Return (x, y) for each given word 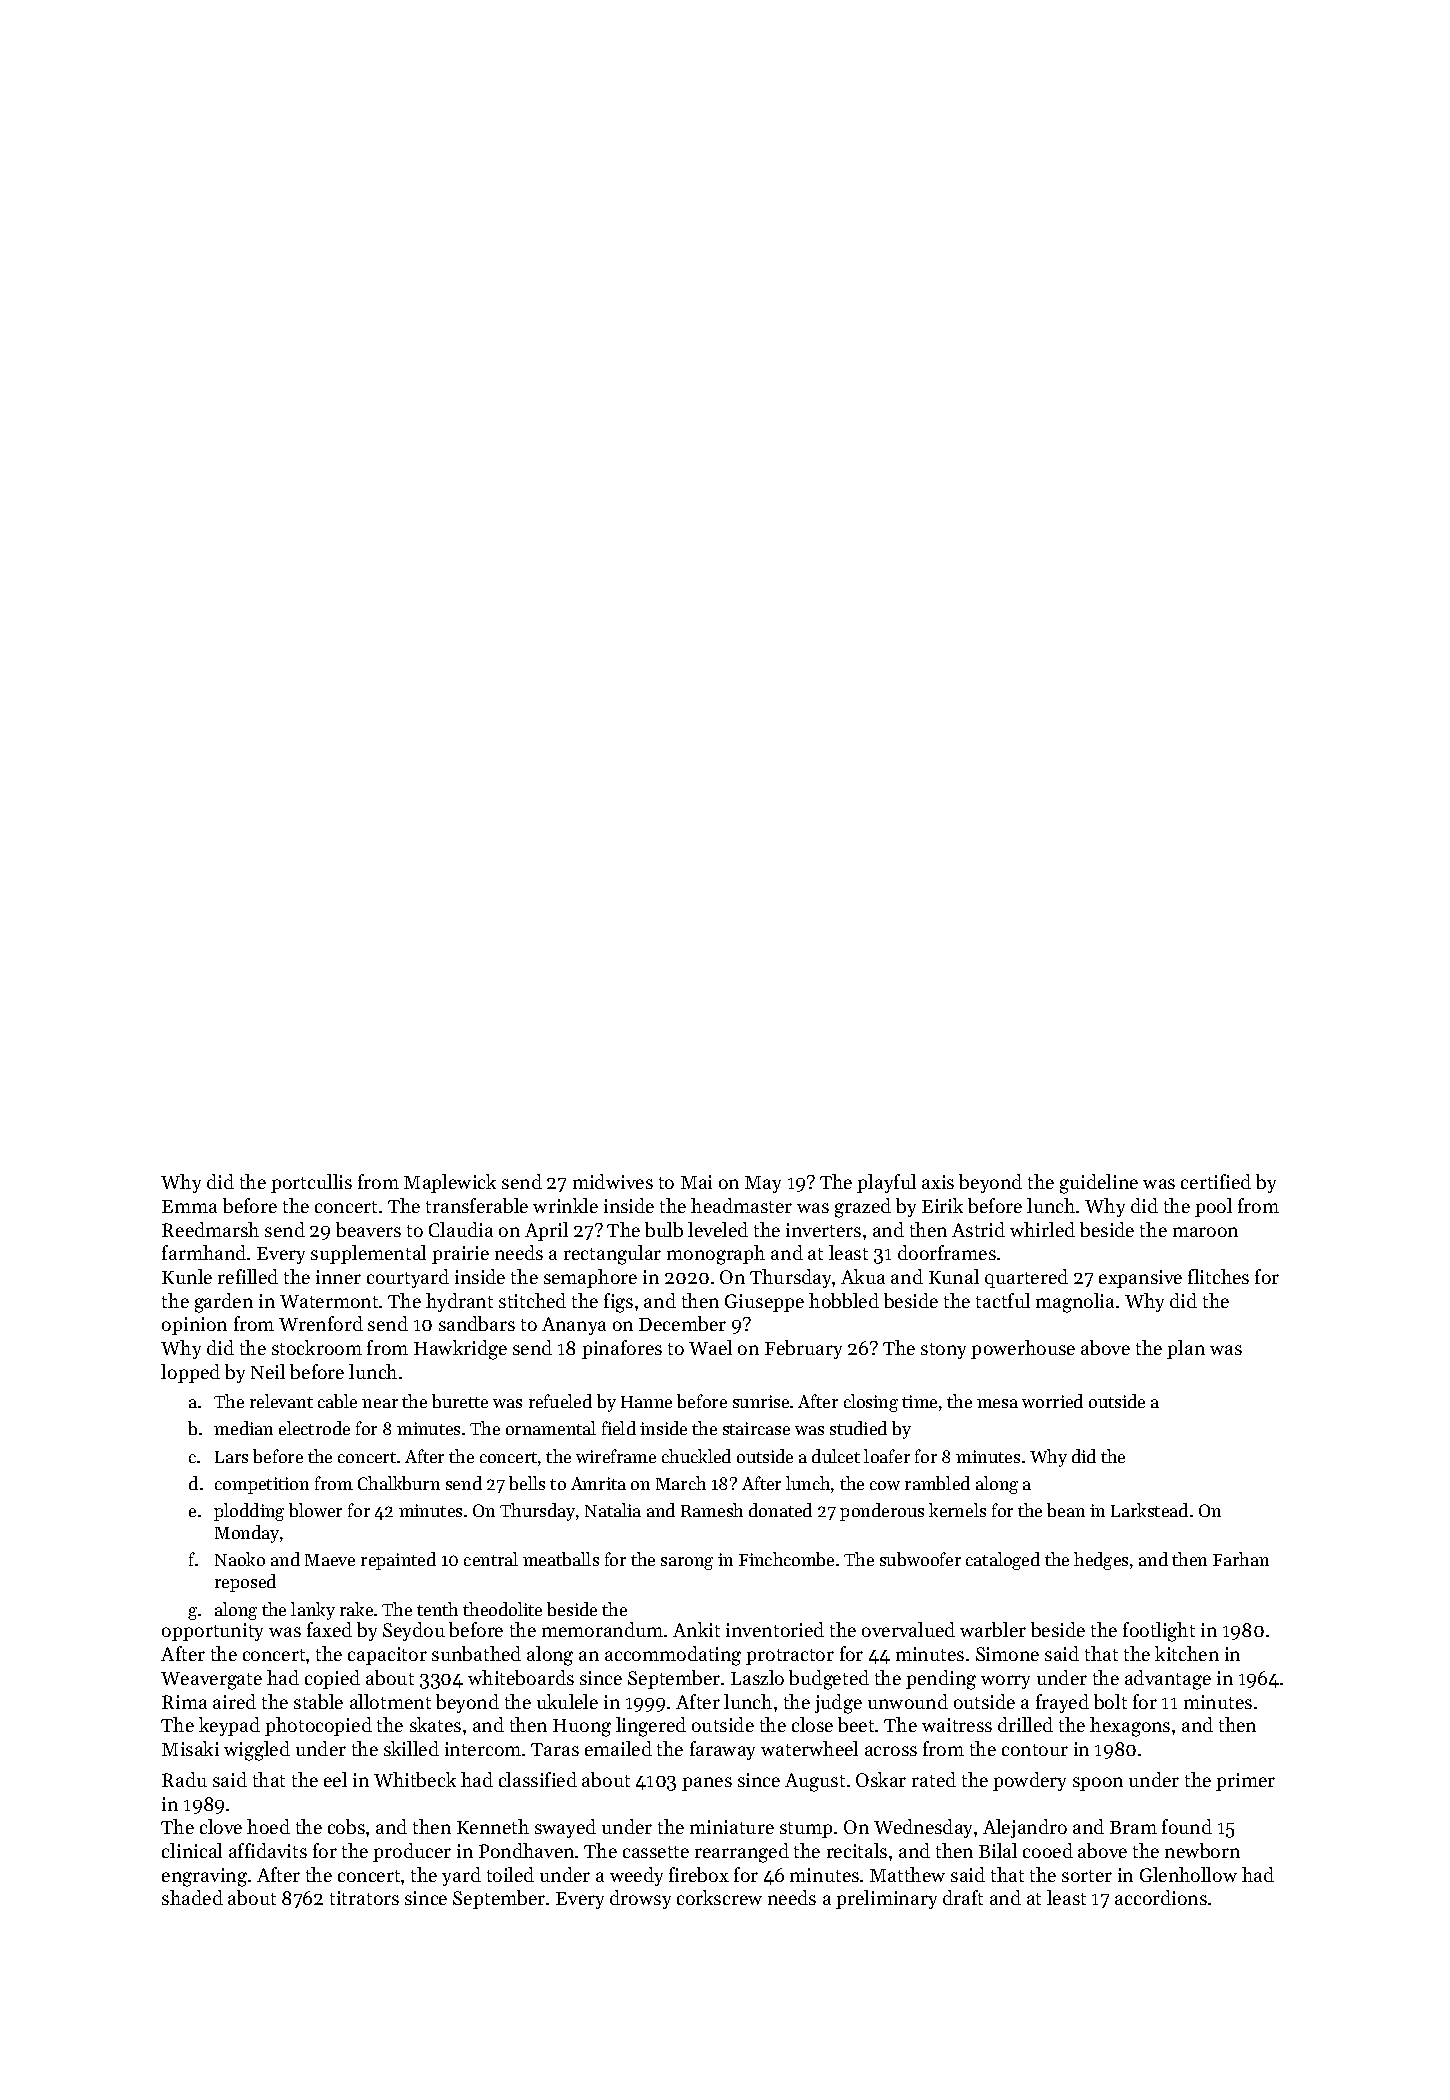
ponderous (882, 1512)
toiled (510, 1874)
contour (1035, 1750)
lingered (651, 1727)
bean (1066, 1510)
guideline (1099, 1184)
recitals (857, 1850)
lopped (190, 1373)
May (763, 1184)
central (491, 1559)
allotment (390, 1701)
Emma (189, 1206)
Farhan (1241, 1559)
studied (858, 1428)
